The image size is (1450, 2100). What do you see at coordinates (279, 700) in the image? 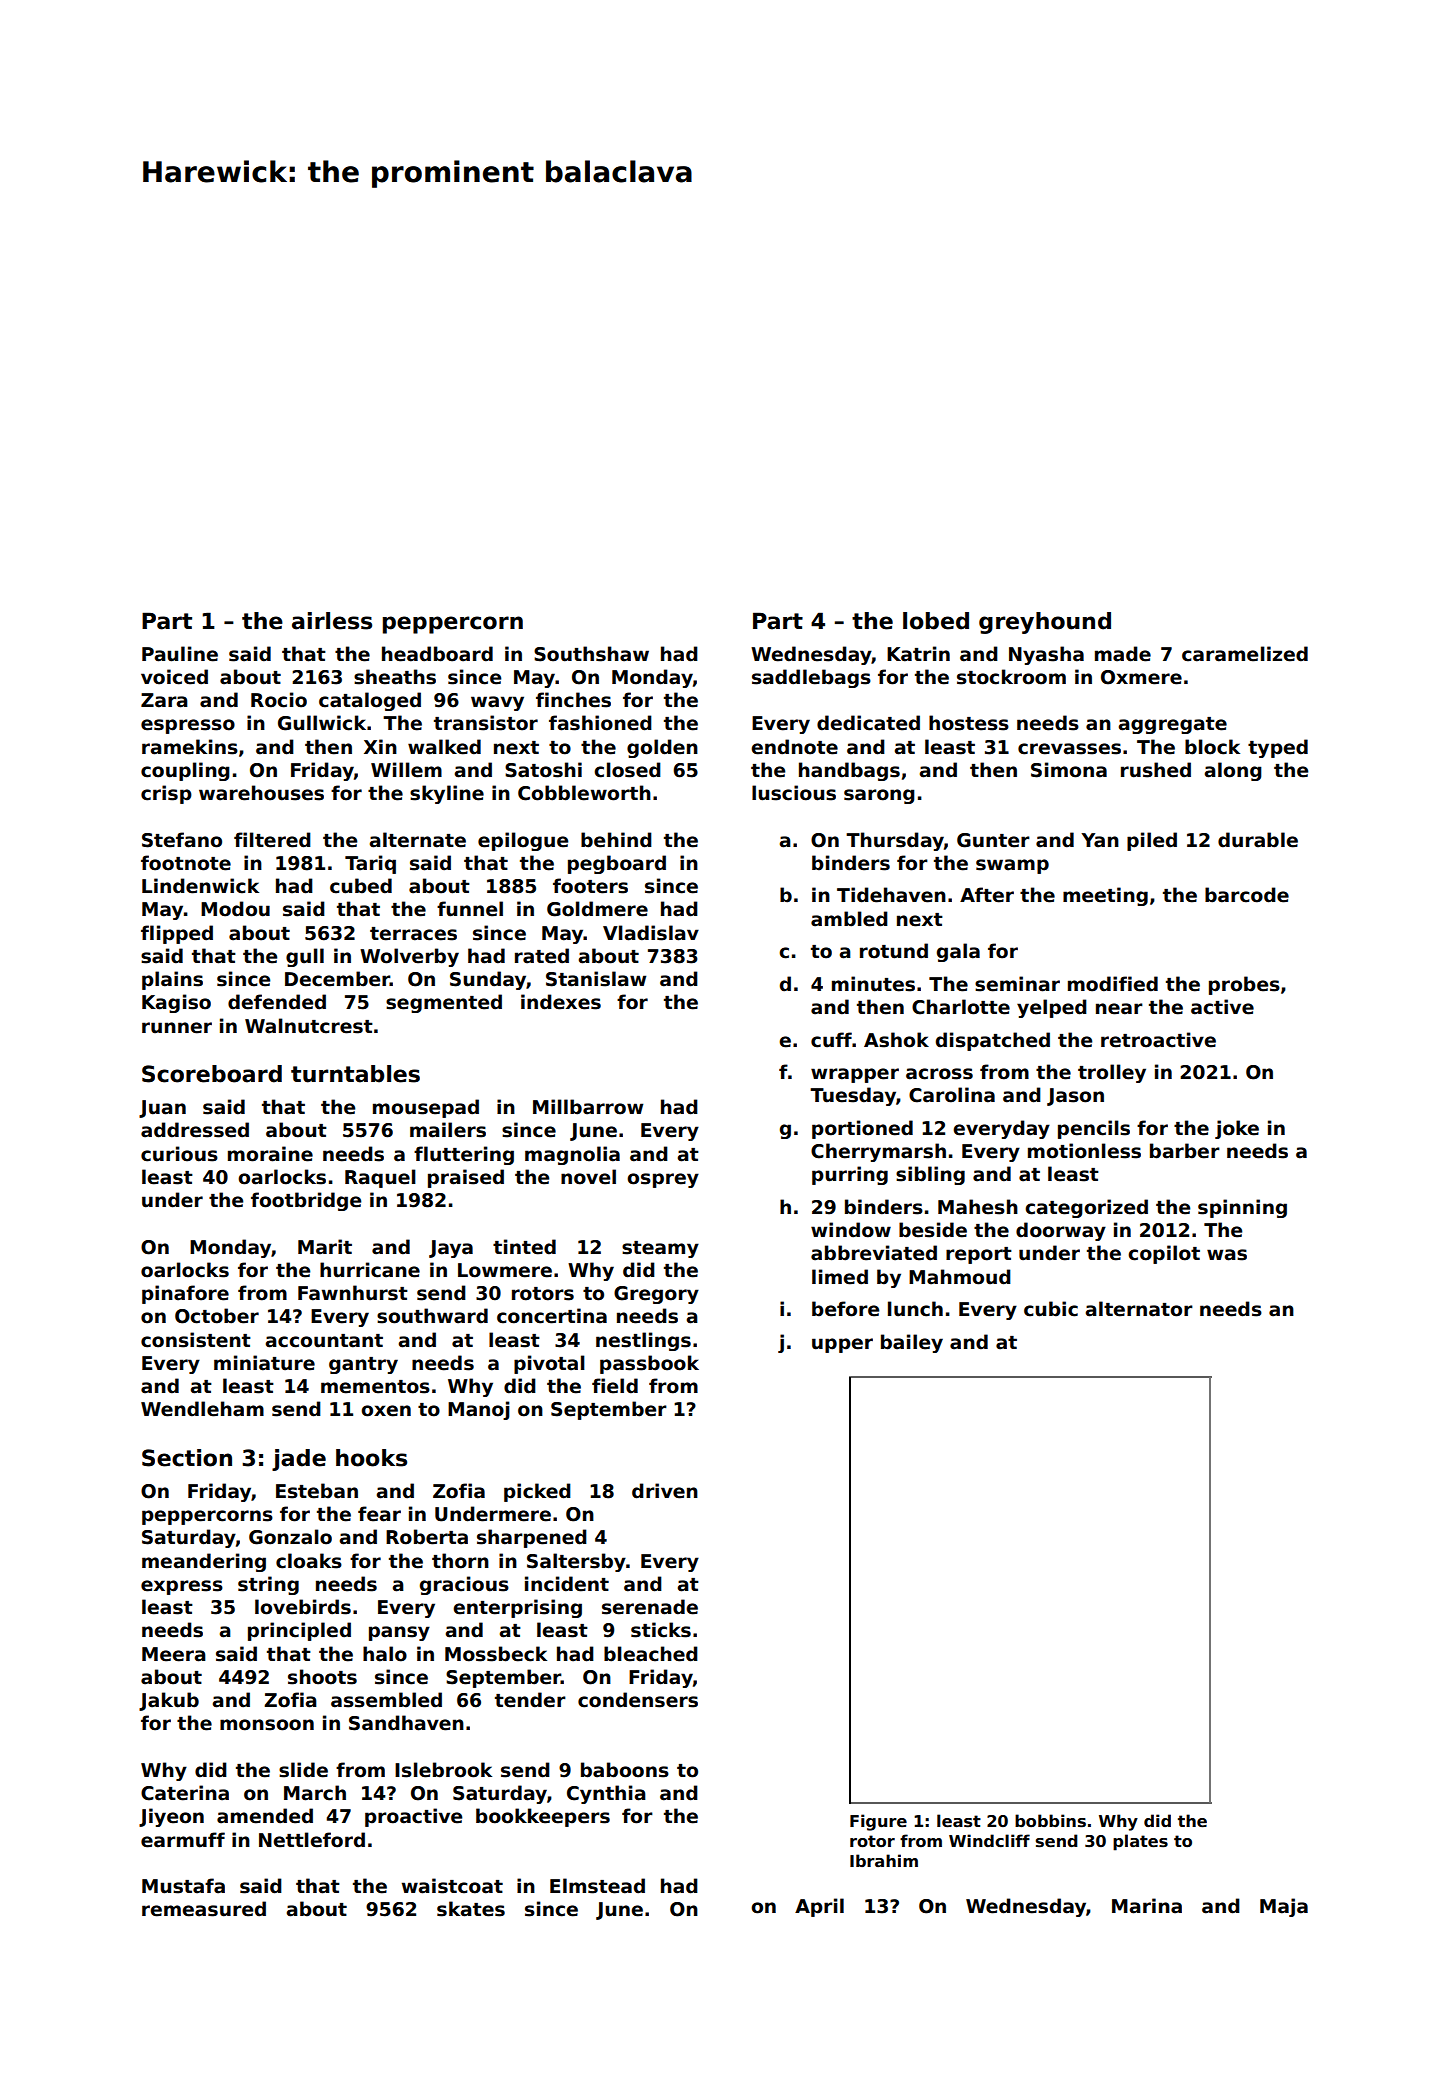
I see `Rocio` at bounding box center [279, 700].
